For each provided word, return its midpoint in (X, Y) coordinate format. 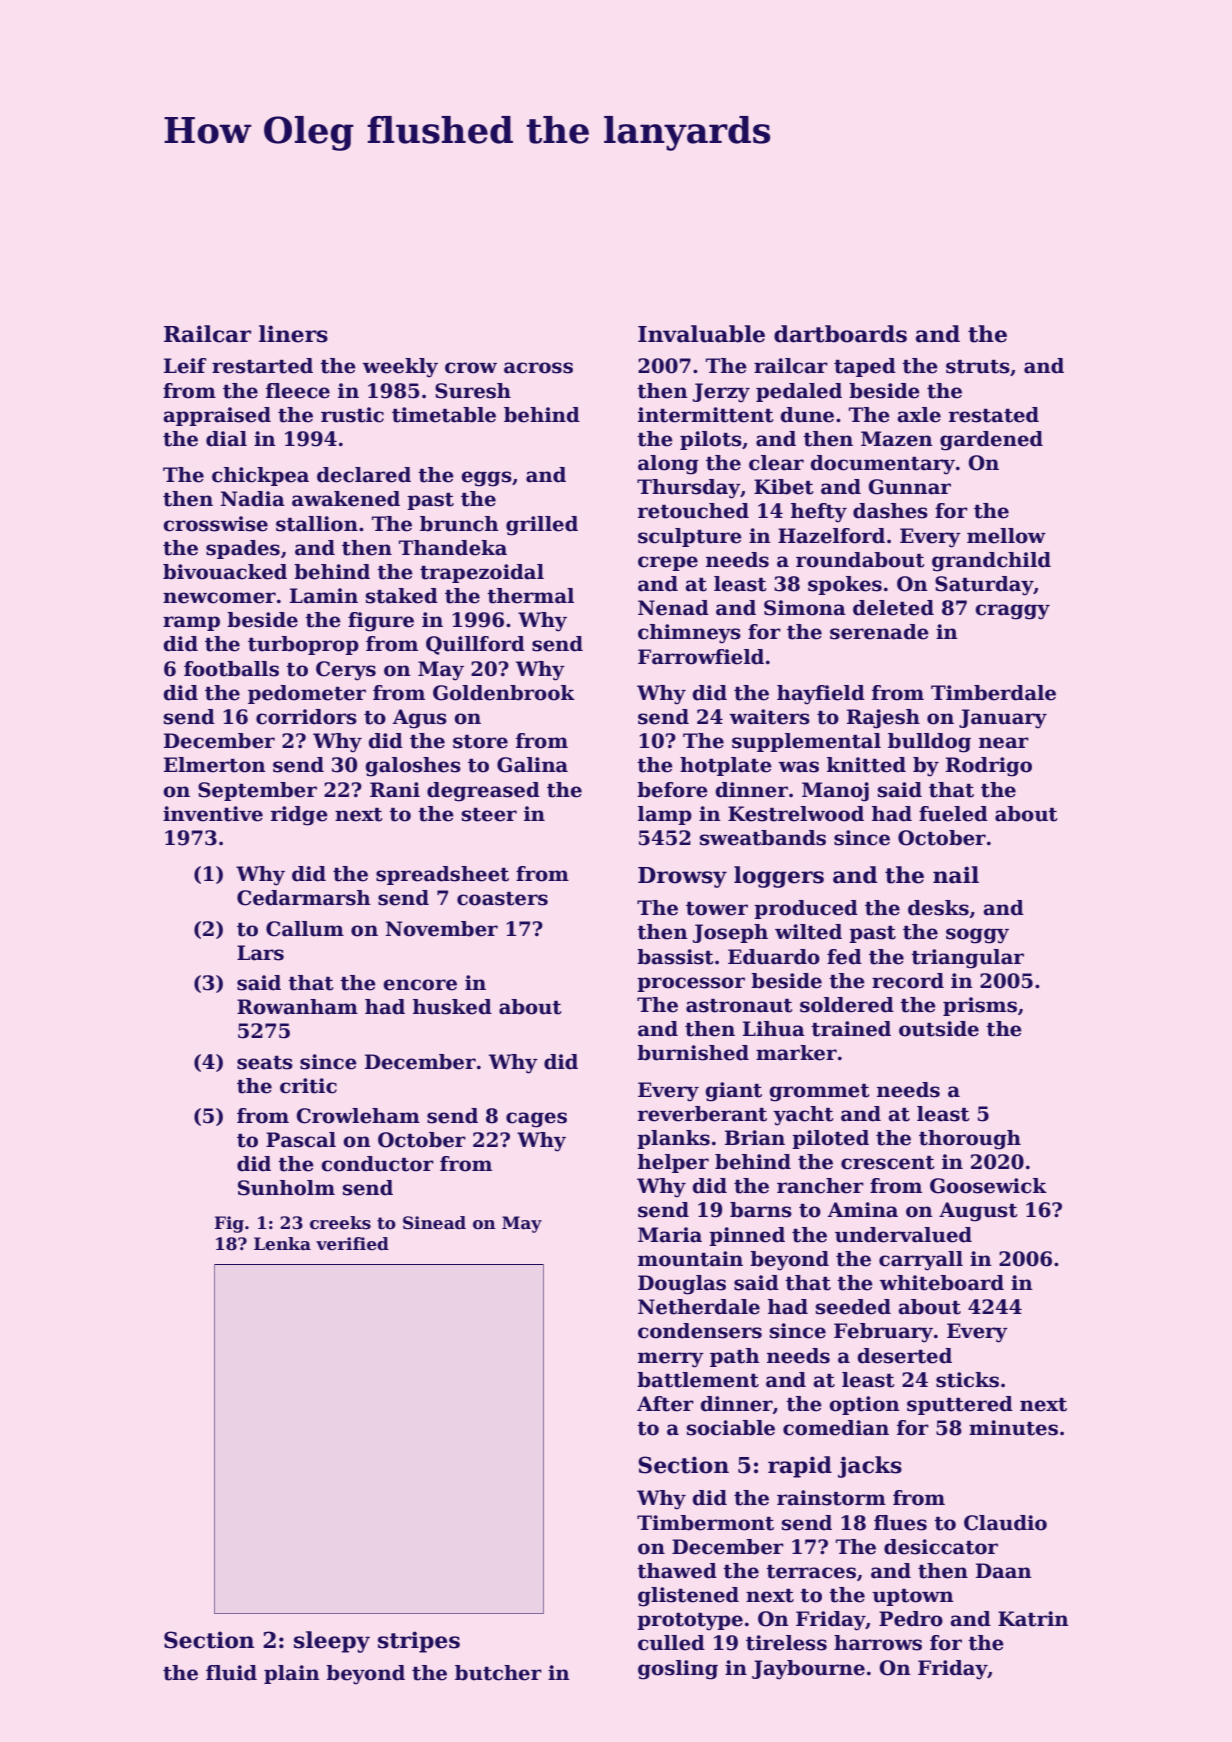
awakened (346, 499)
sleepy (332, 1642)
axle (919, 415)
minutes (1013, 1428)
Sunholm (286, 1188)
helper (673, 1163)
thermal (530, 596)
